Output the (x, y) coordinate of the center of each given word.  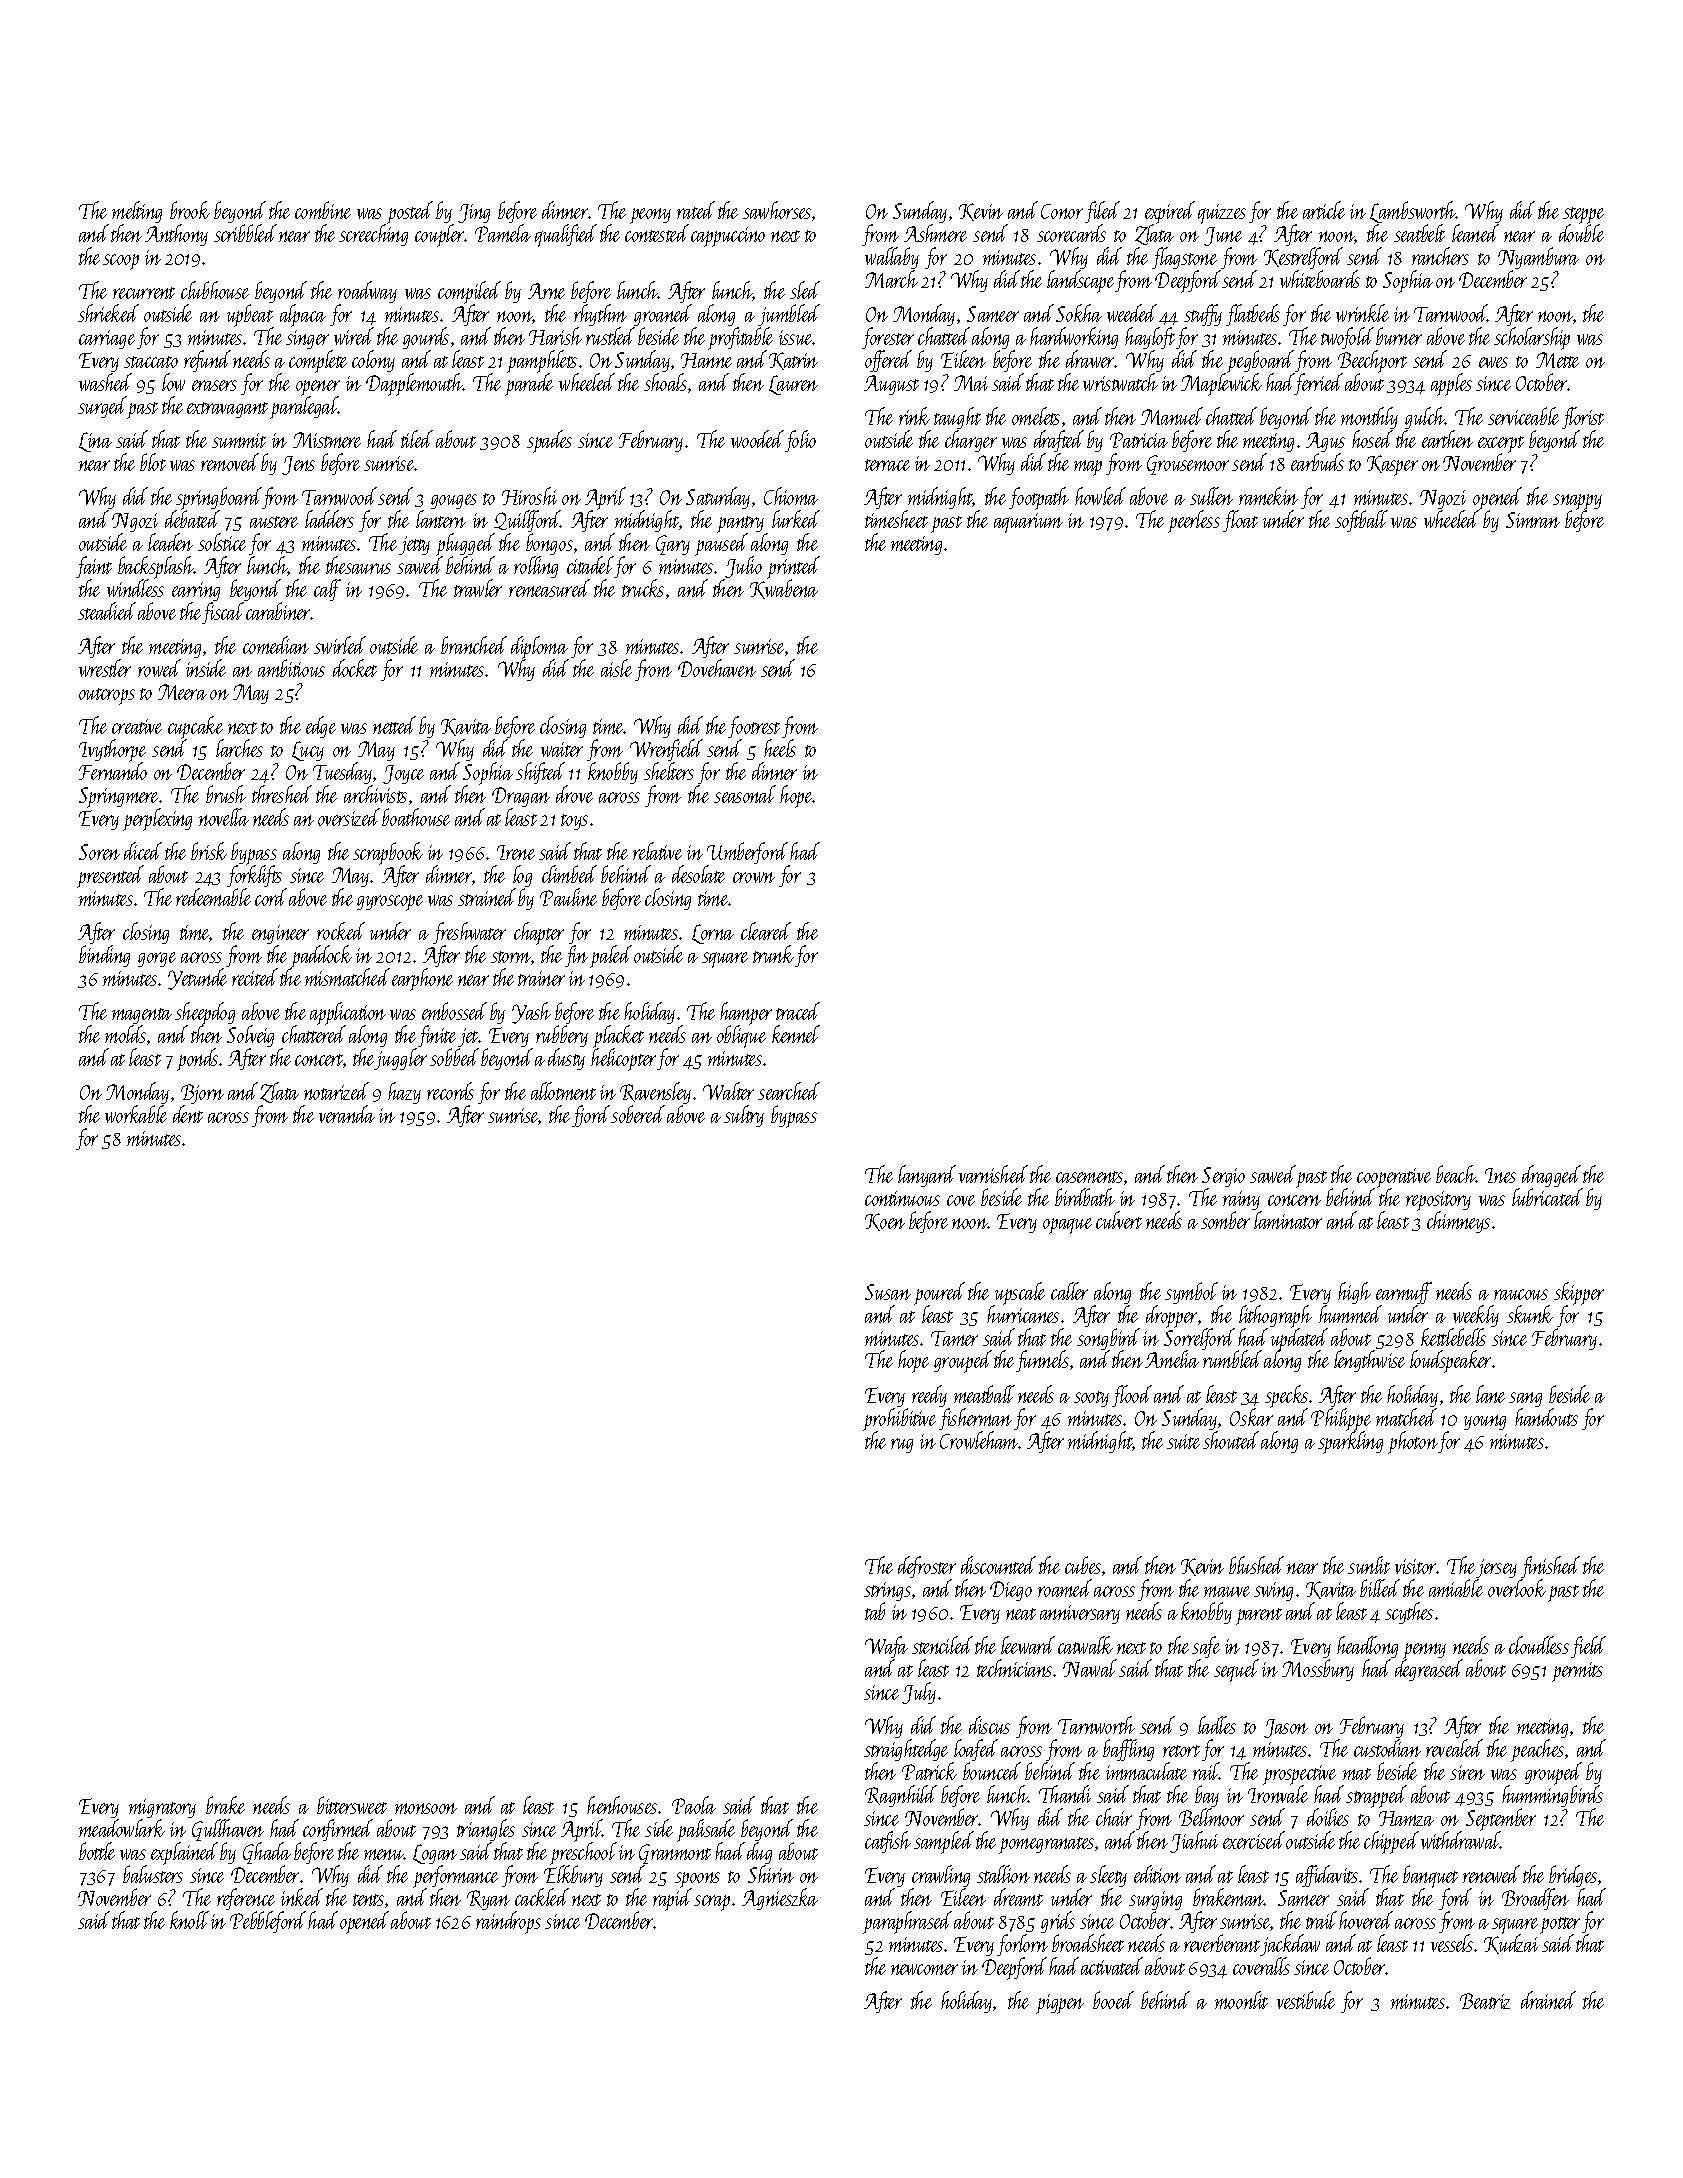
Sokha (1079, 313)
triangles (486, 1830)
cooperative (1394, 1178)
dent (188, 1114)
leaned (1475, 233)
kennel (796, 1034)
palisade (706, 1831)
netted (394, 725)
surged (103, 407)
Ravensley (655, 1094)
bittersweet (352, 1805)
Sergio (1223, 1177)
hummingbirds (1552, 1796)
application (348, 1014)
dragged (1551, 1176)
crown (754, 877)
